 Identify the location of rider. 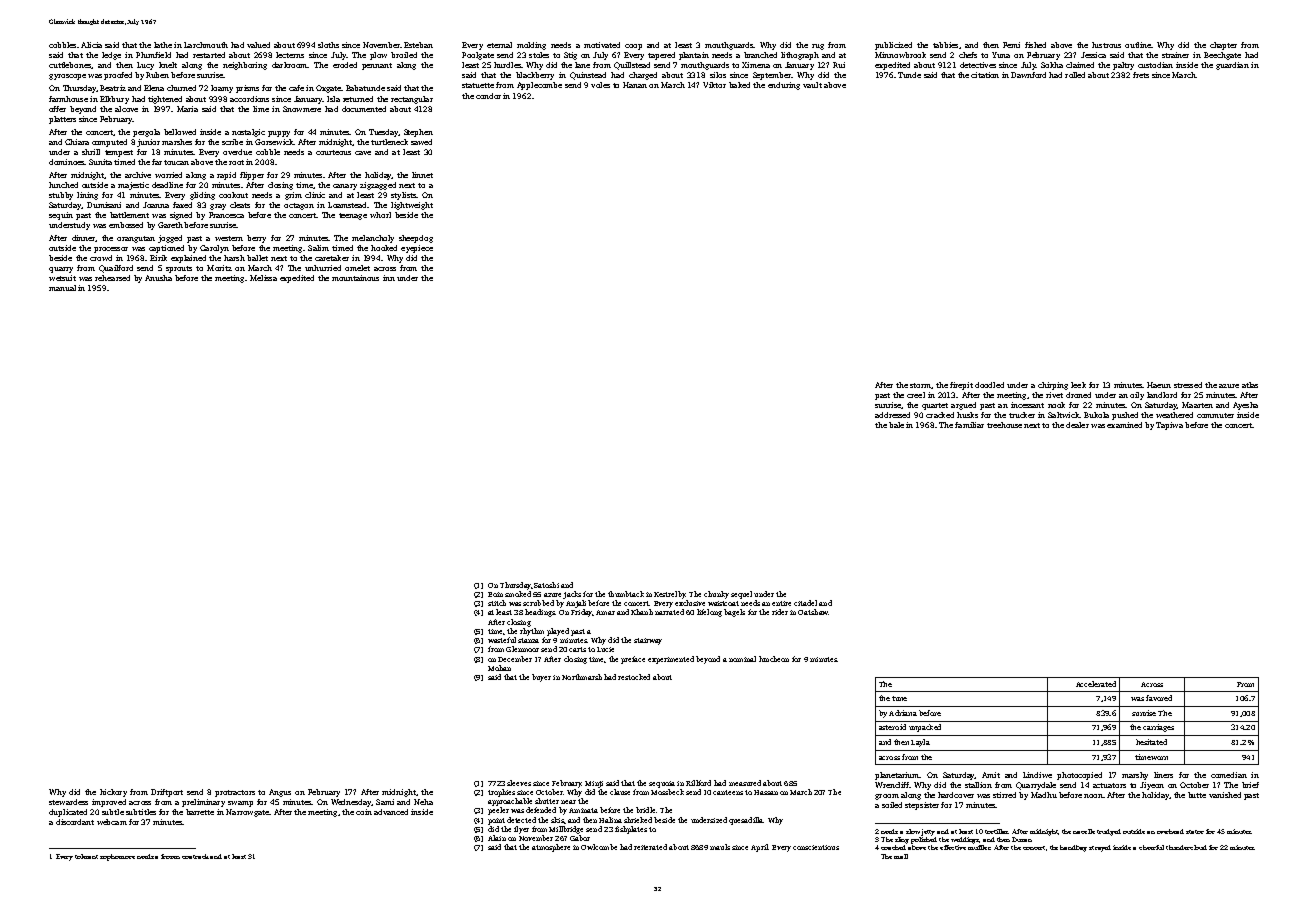
(780, 612).
